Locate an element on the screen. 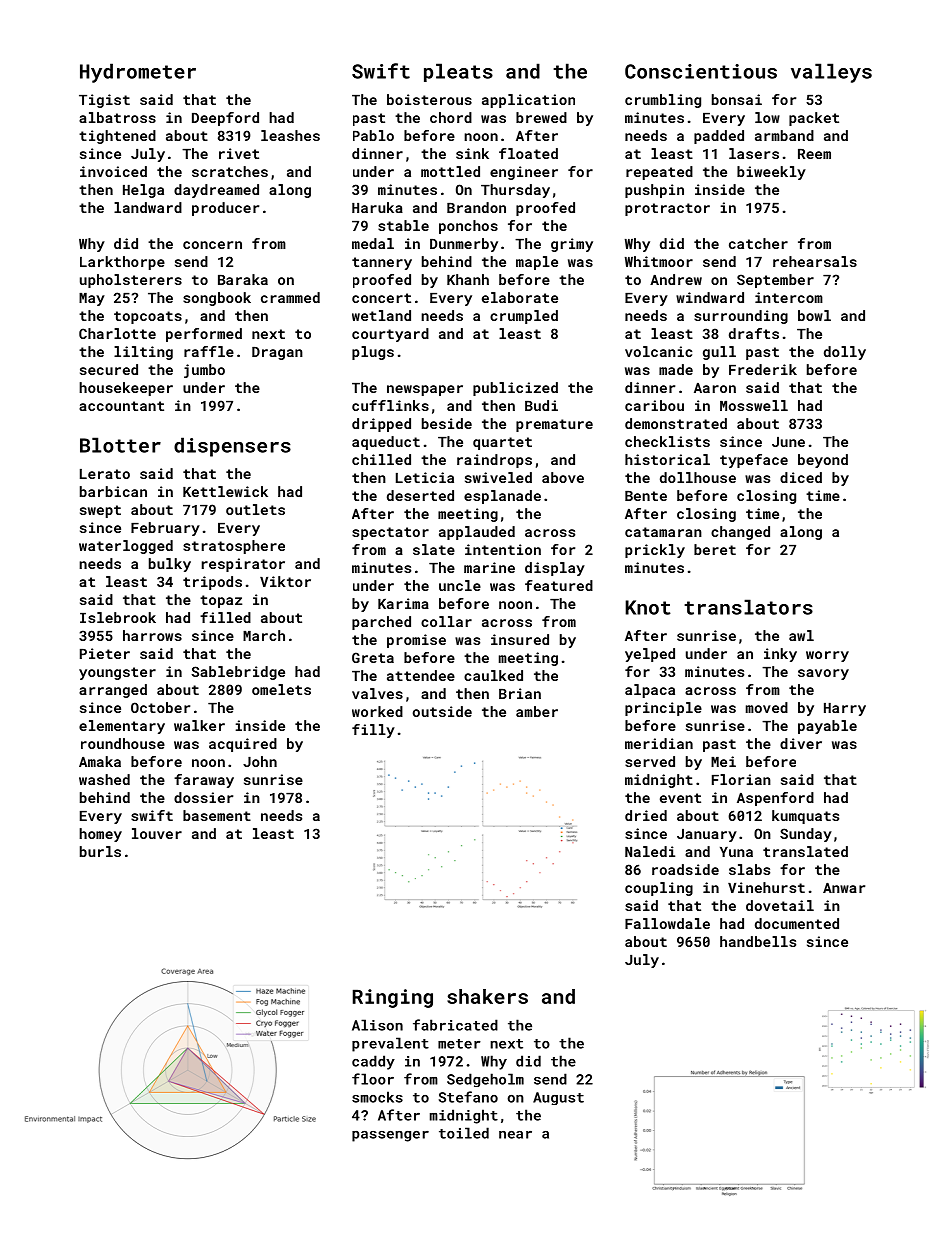  mottled is located at coordinates (450, 171).
